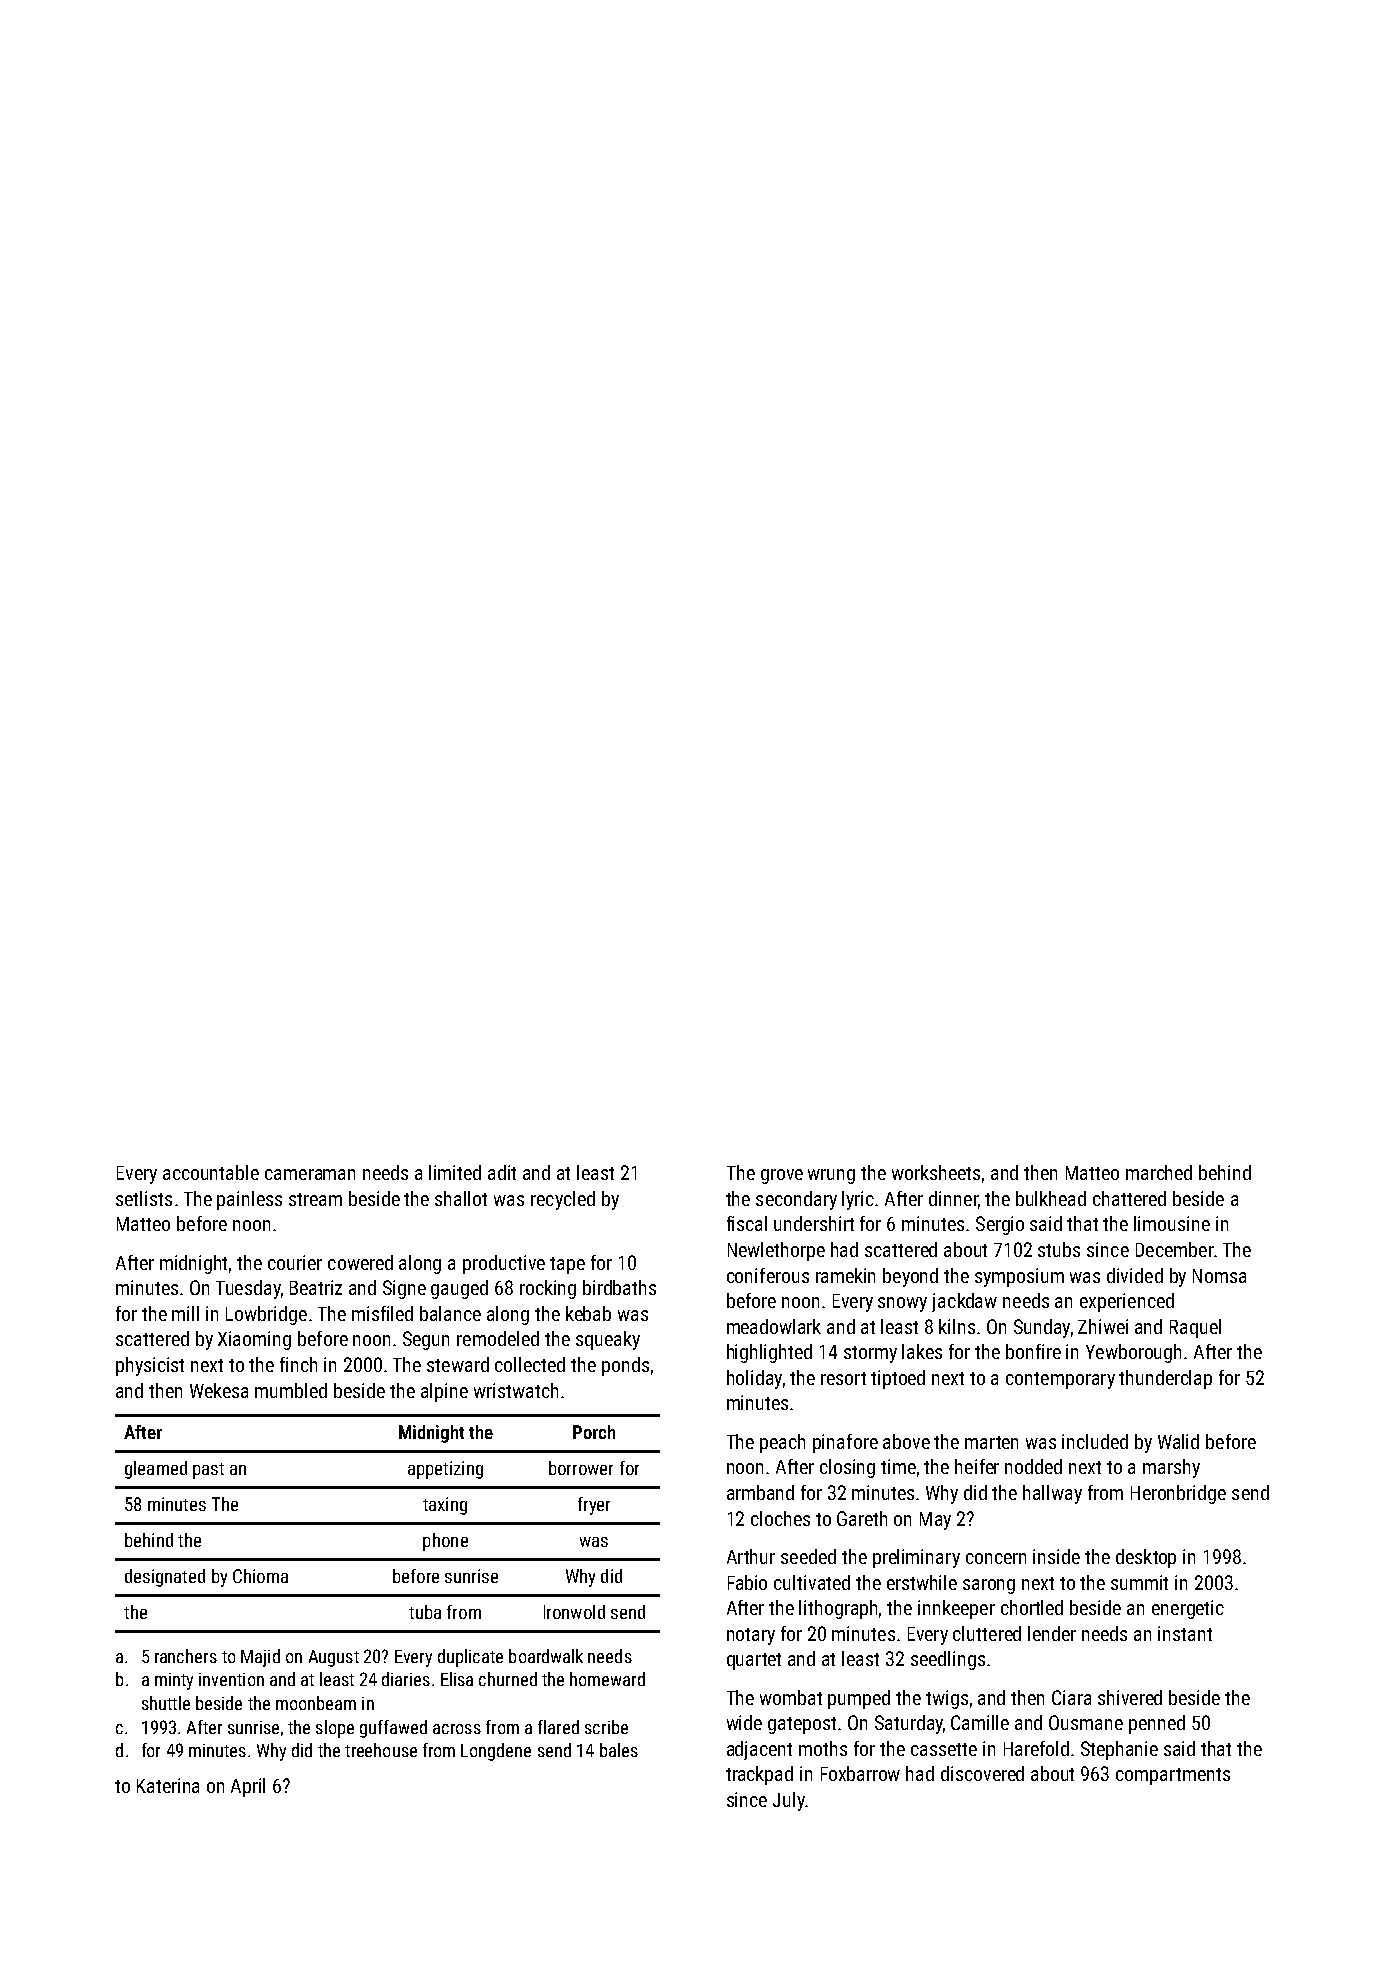 The height and width of the screenshot is (1969, 1386). Describe the element at coordinates (393, 1729) in the screenshot. I see `guffawed` at that location.
